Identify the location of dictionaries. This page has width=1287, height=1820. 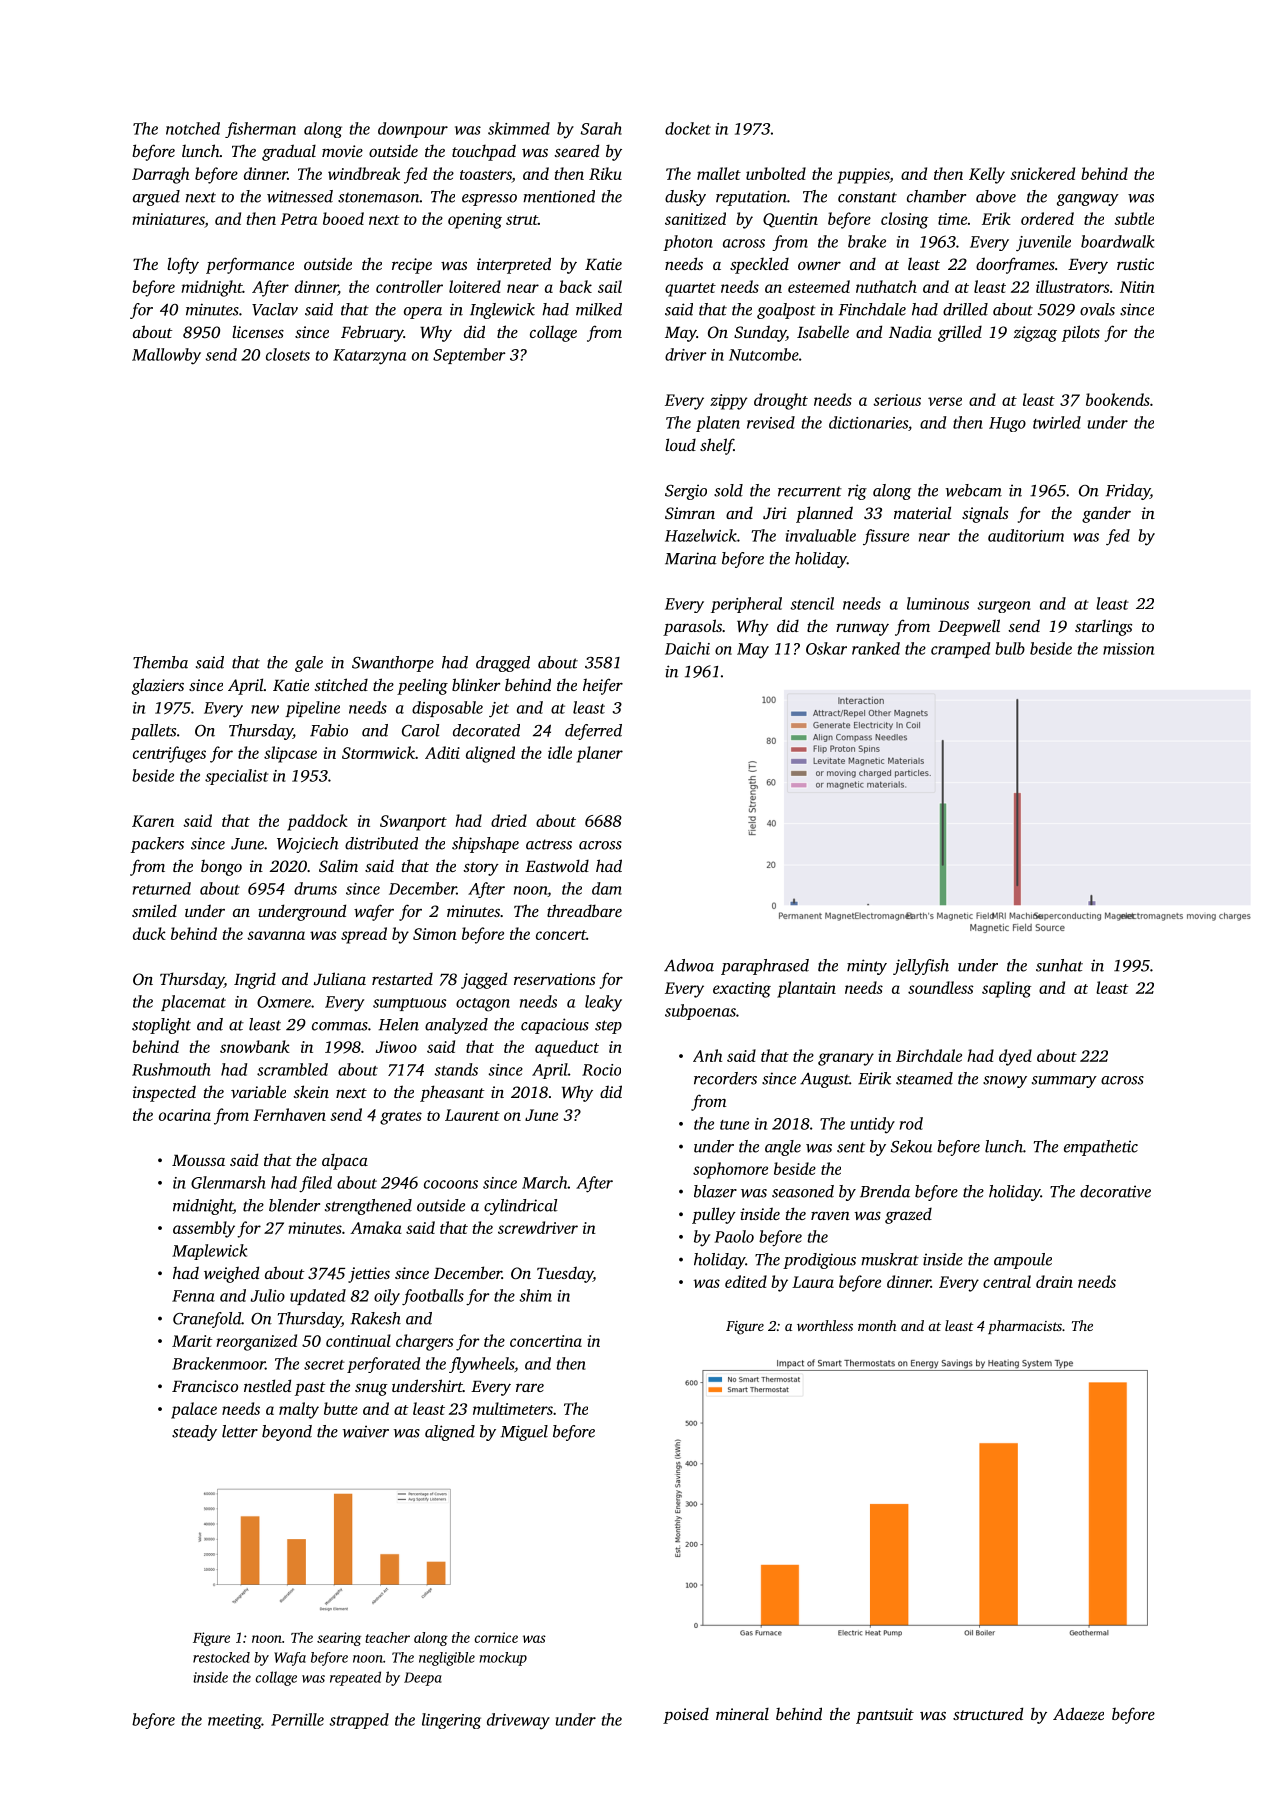
(868, 422).
